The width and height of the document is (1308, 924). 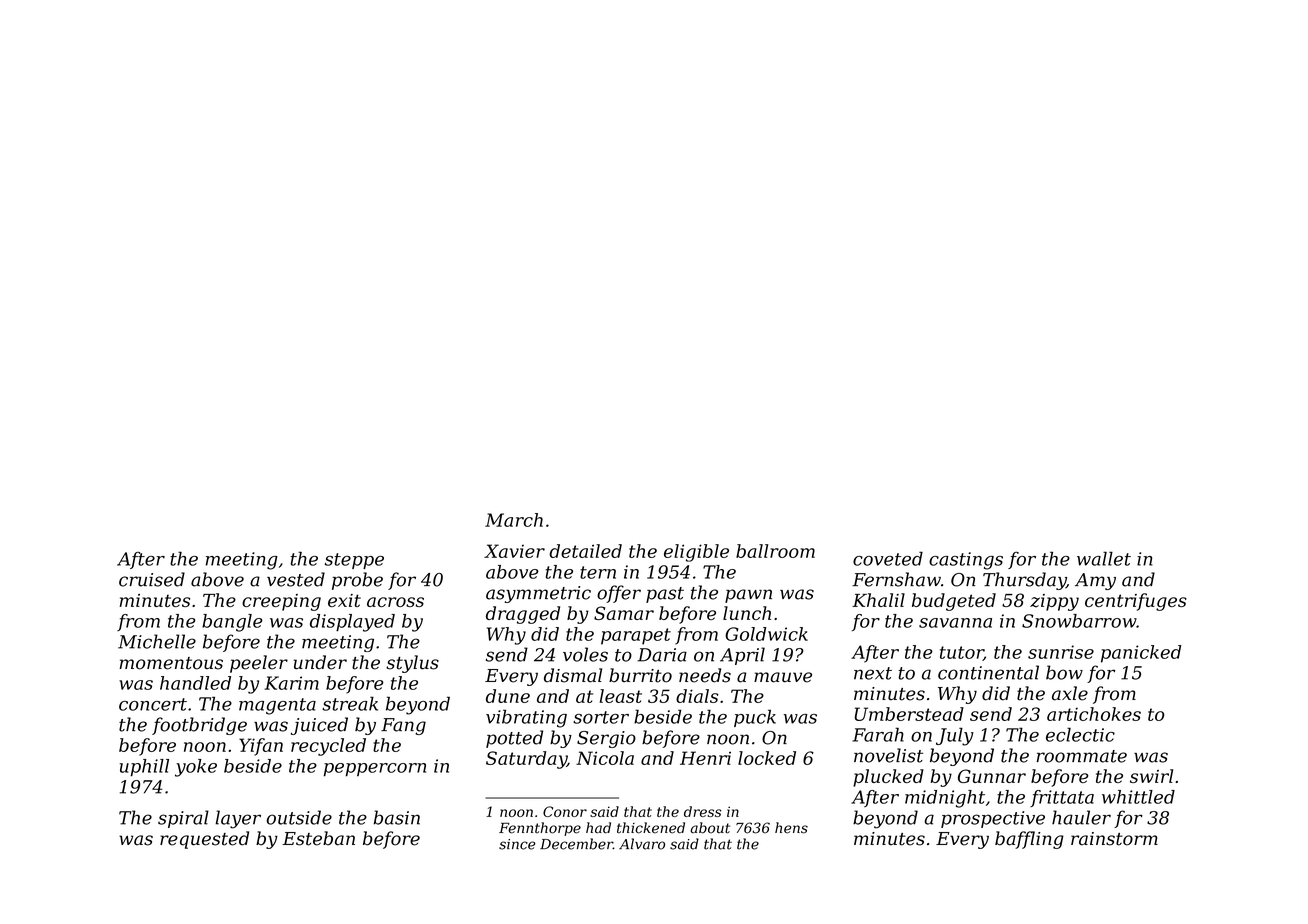 I want to click on tern, so click(x=598, y=572).
